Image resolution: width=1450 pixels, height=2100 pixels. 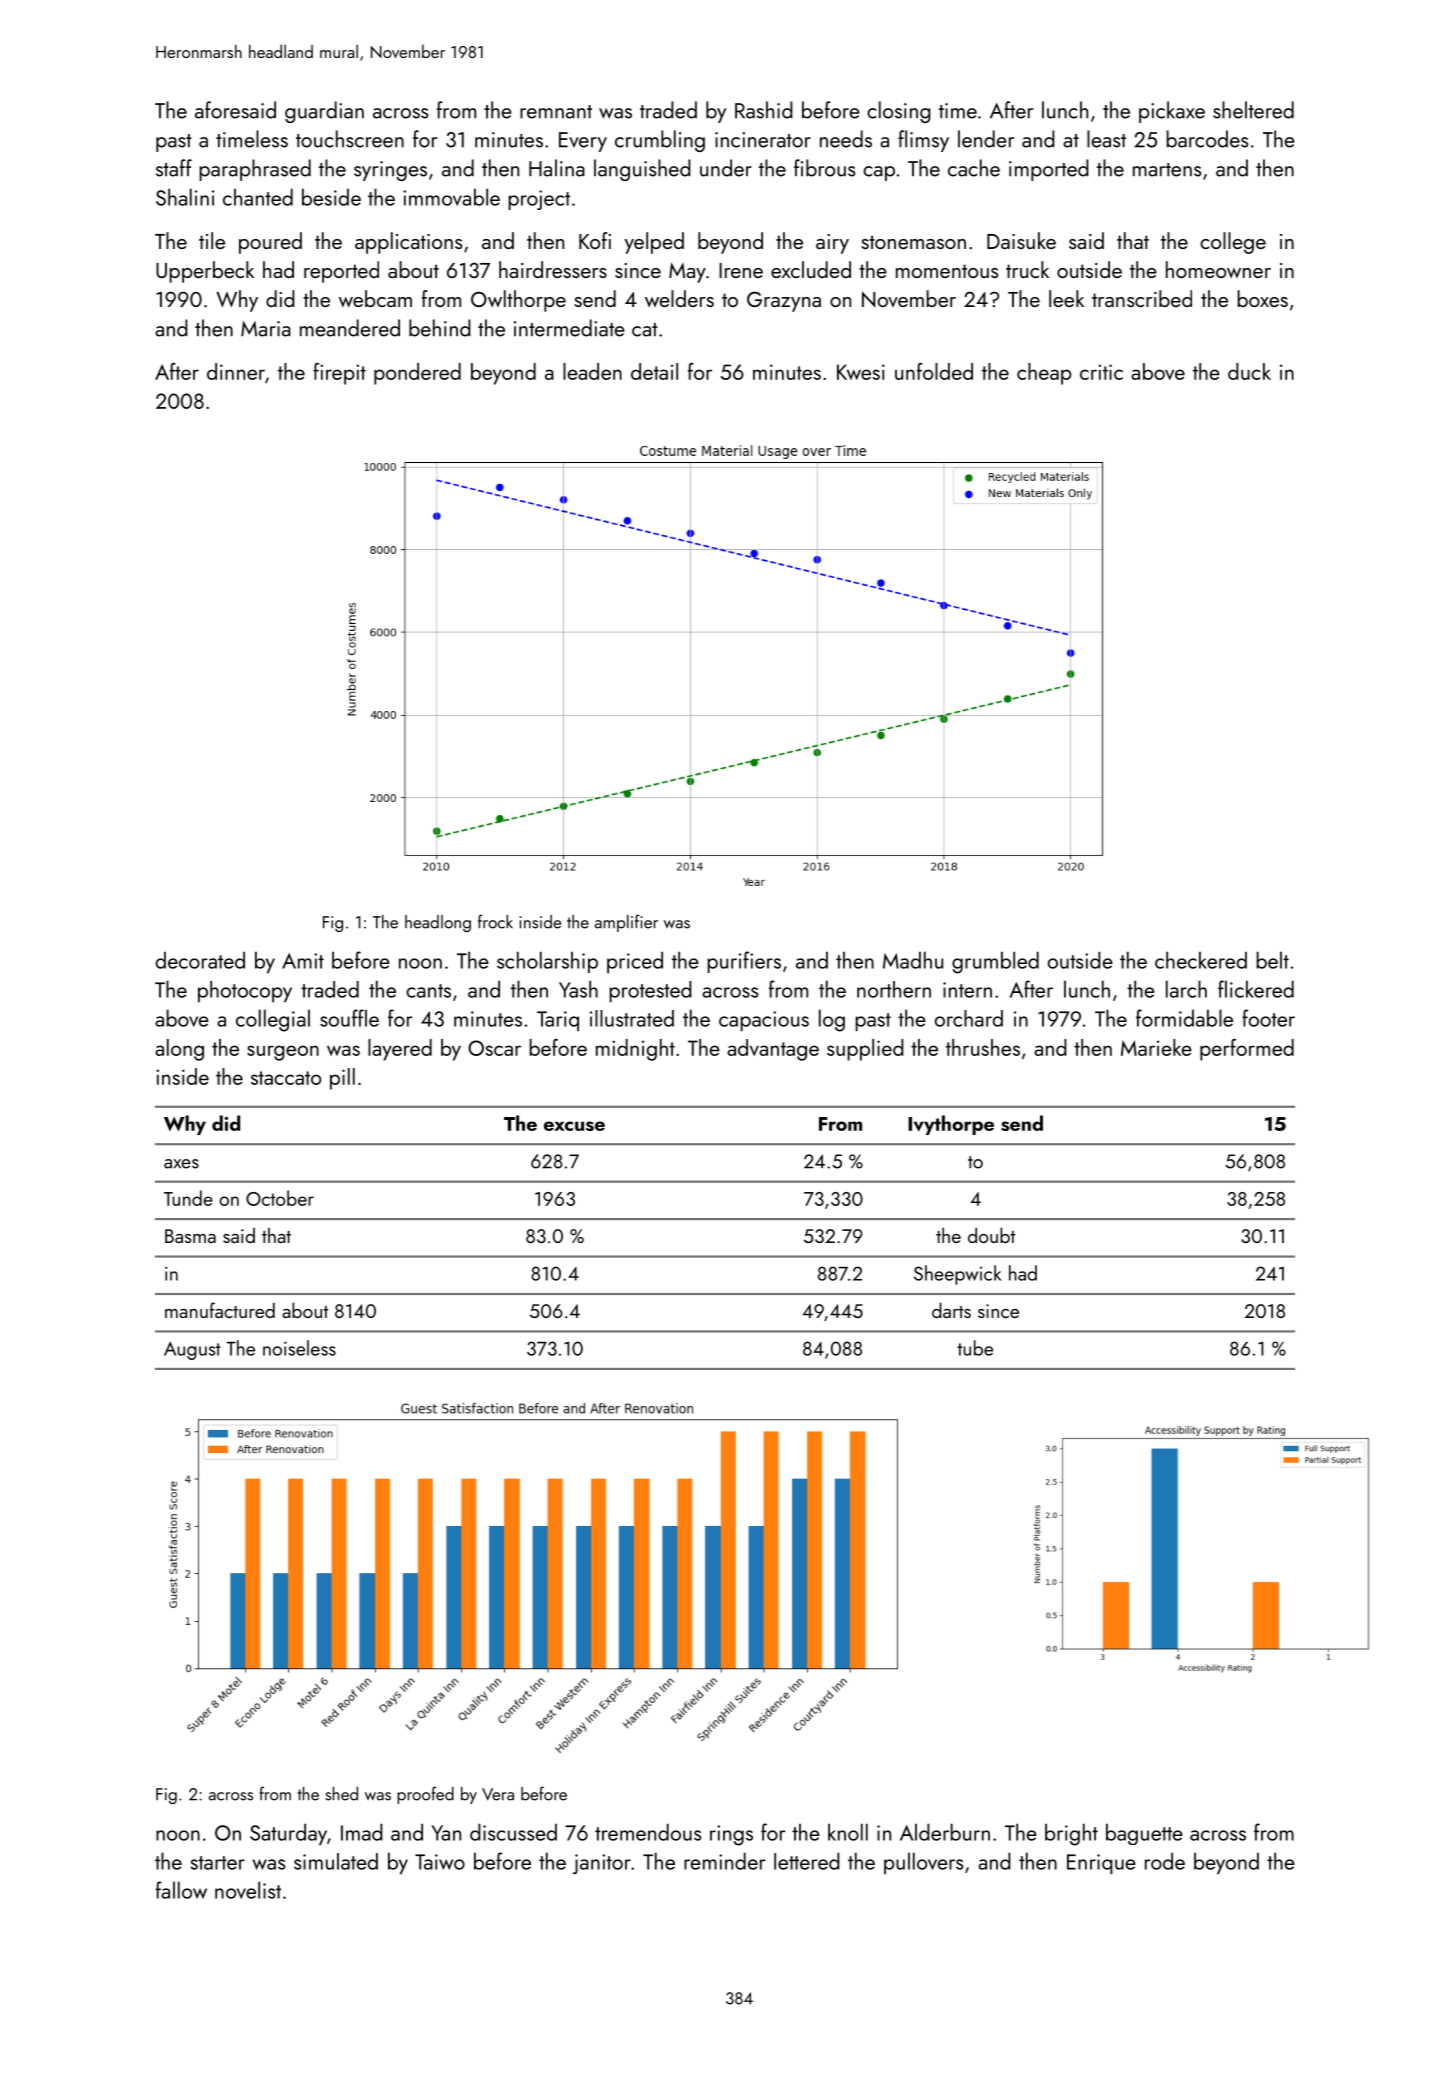 What do you see at coordinates (513, 1832) in the screenshot?
I see `discussed` at bounding box center [513, 1832].
